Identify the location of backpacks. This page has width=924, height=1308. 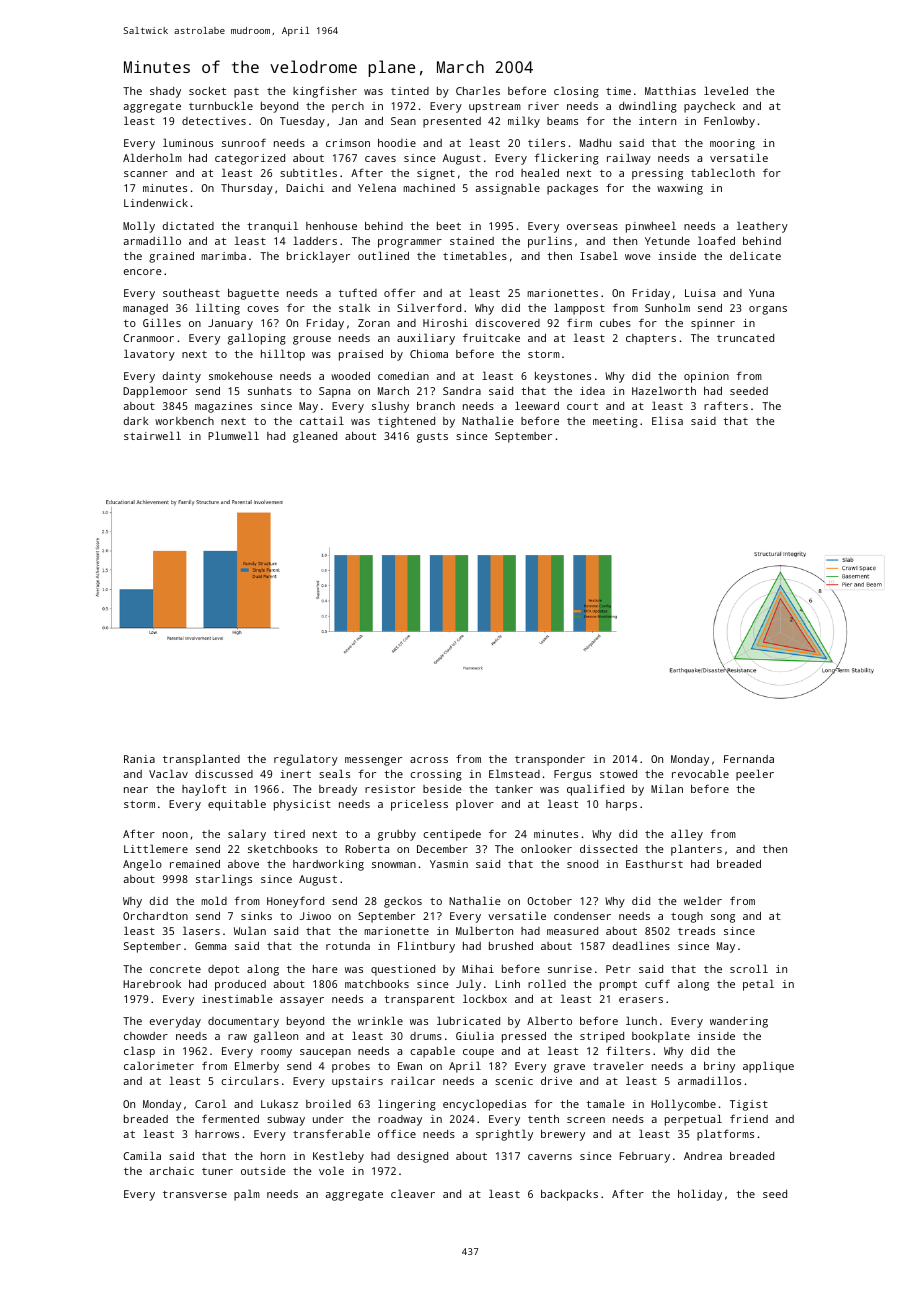
(569, 1195).
